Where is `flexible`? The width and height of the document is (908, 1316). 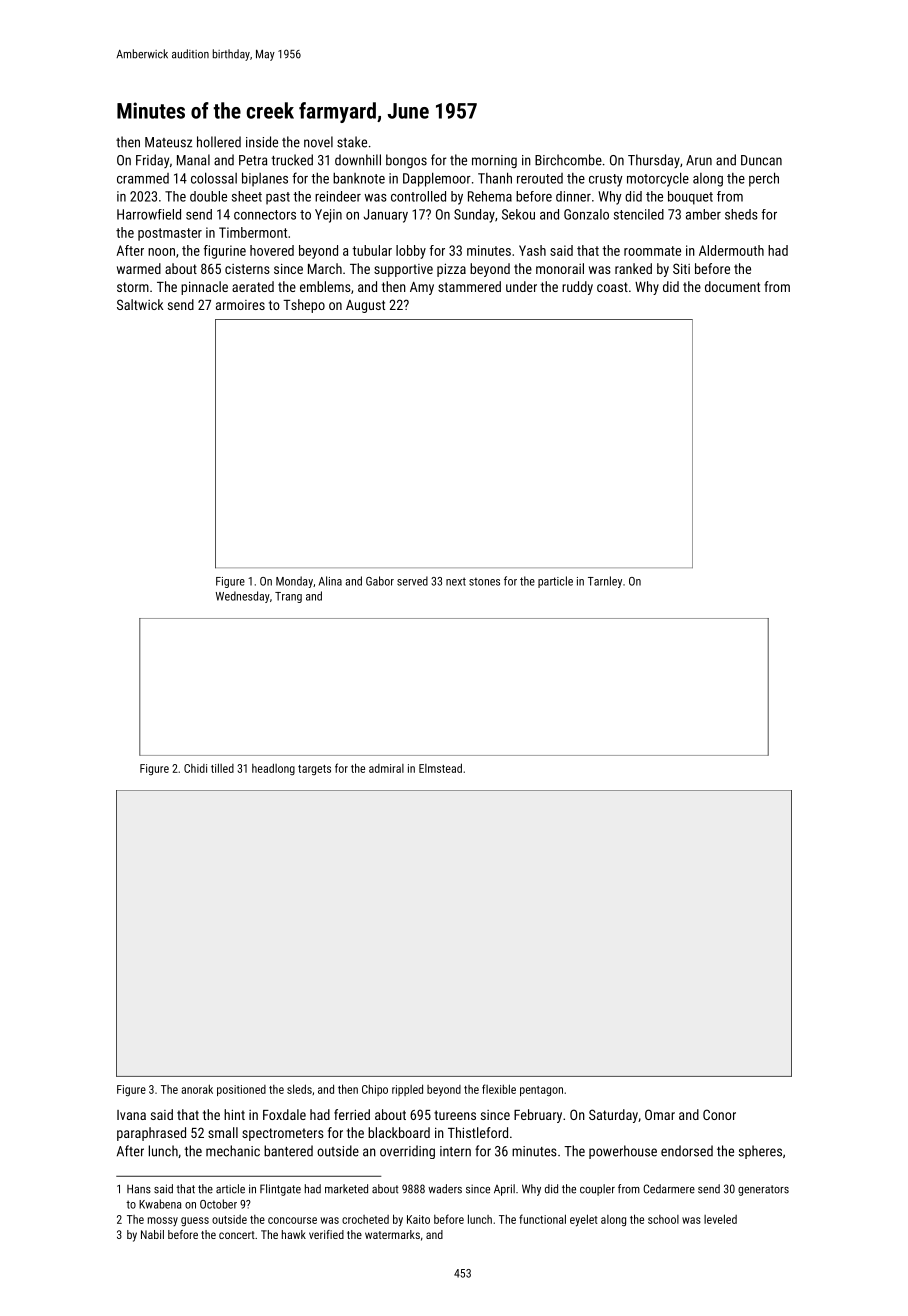 flexible is located at coordinates (499, 1089).
